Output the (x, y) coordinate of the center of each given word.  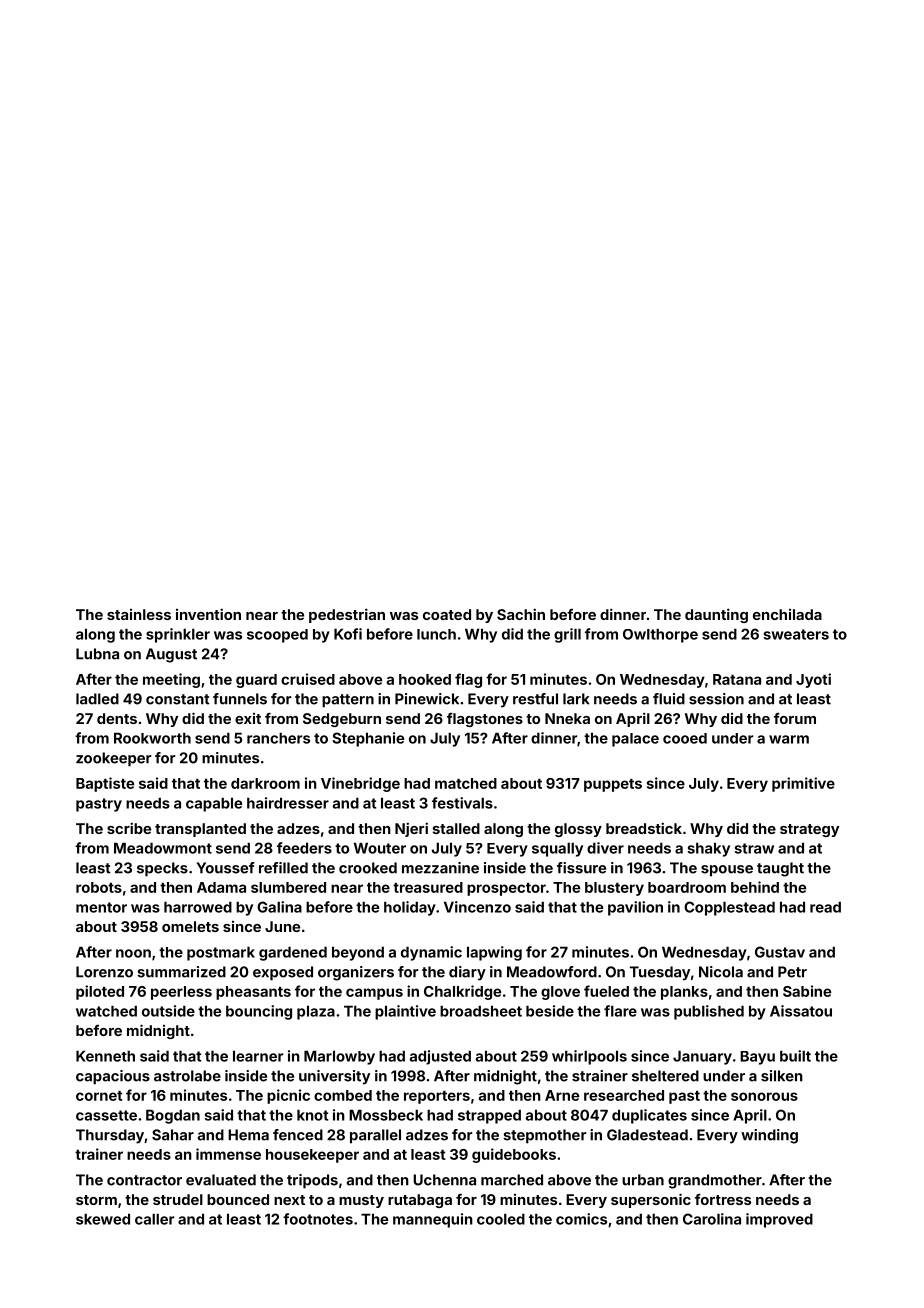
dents (117, 718)
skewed (103, 1219)
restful (535, 699)
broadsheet (481, 1011)
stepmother (544, 1136)
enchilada (787, 614)
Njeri (411, 829)
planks (684, 993)
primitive (803, 784)
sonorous (764, 1096)
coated (447, 614)
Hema (248, 1135)
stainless (139, 614)
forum (795, 718)
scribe (129, 828)
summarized (181, 972)
